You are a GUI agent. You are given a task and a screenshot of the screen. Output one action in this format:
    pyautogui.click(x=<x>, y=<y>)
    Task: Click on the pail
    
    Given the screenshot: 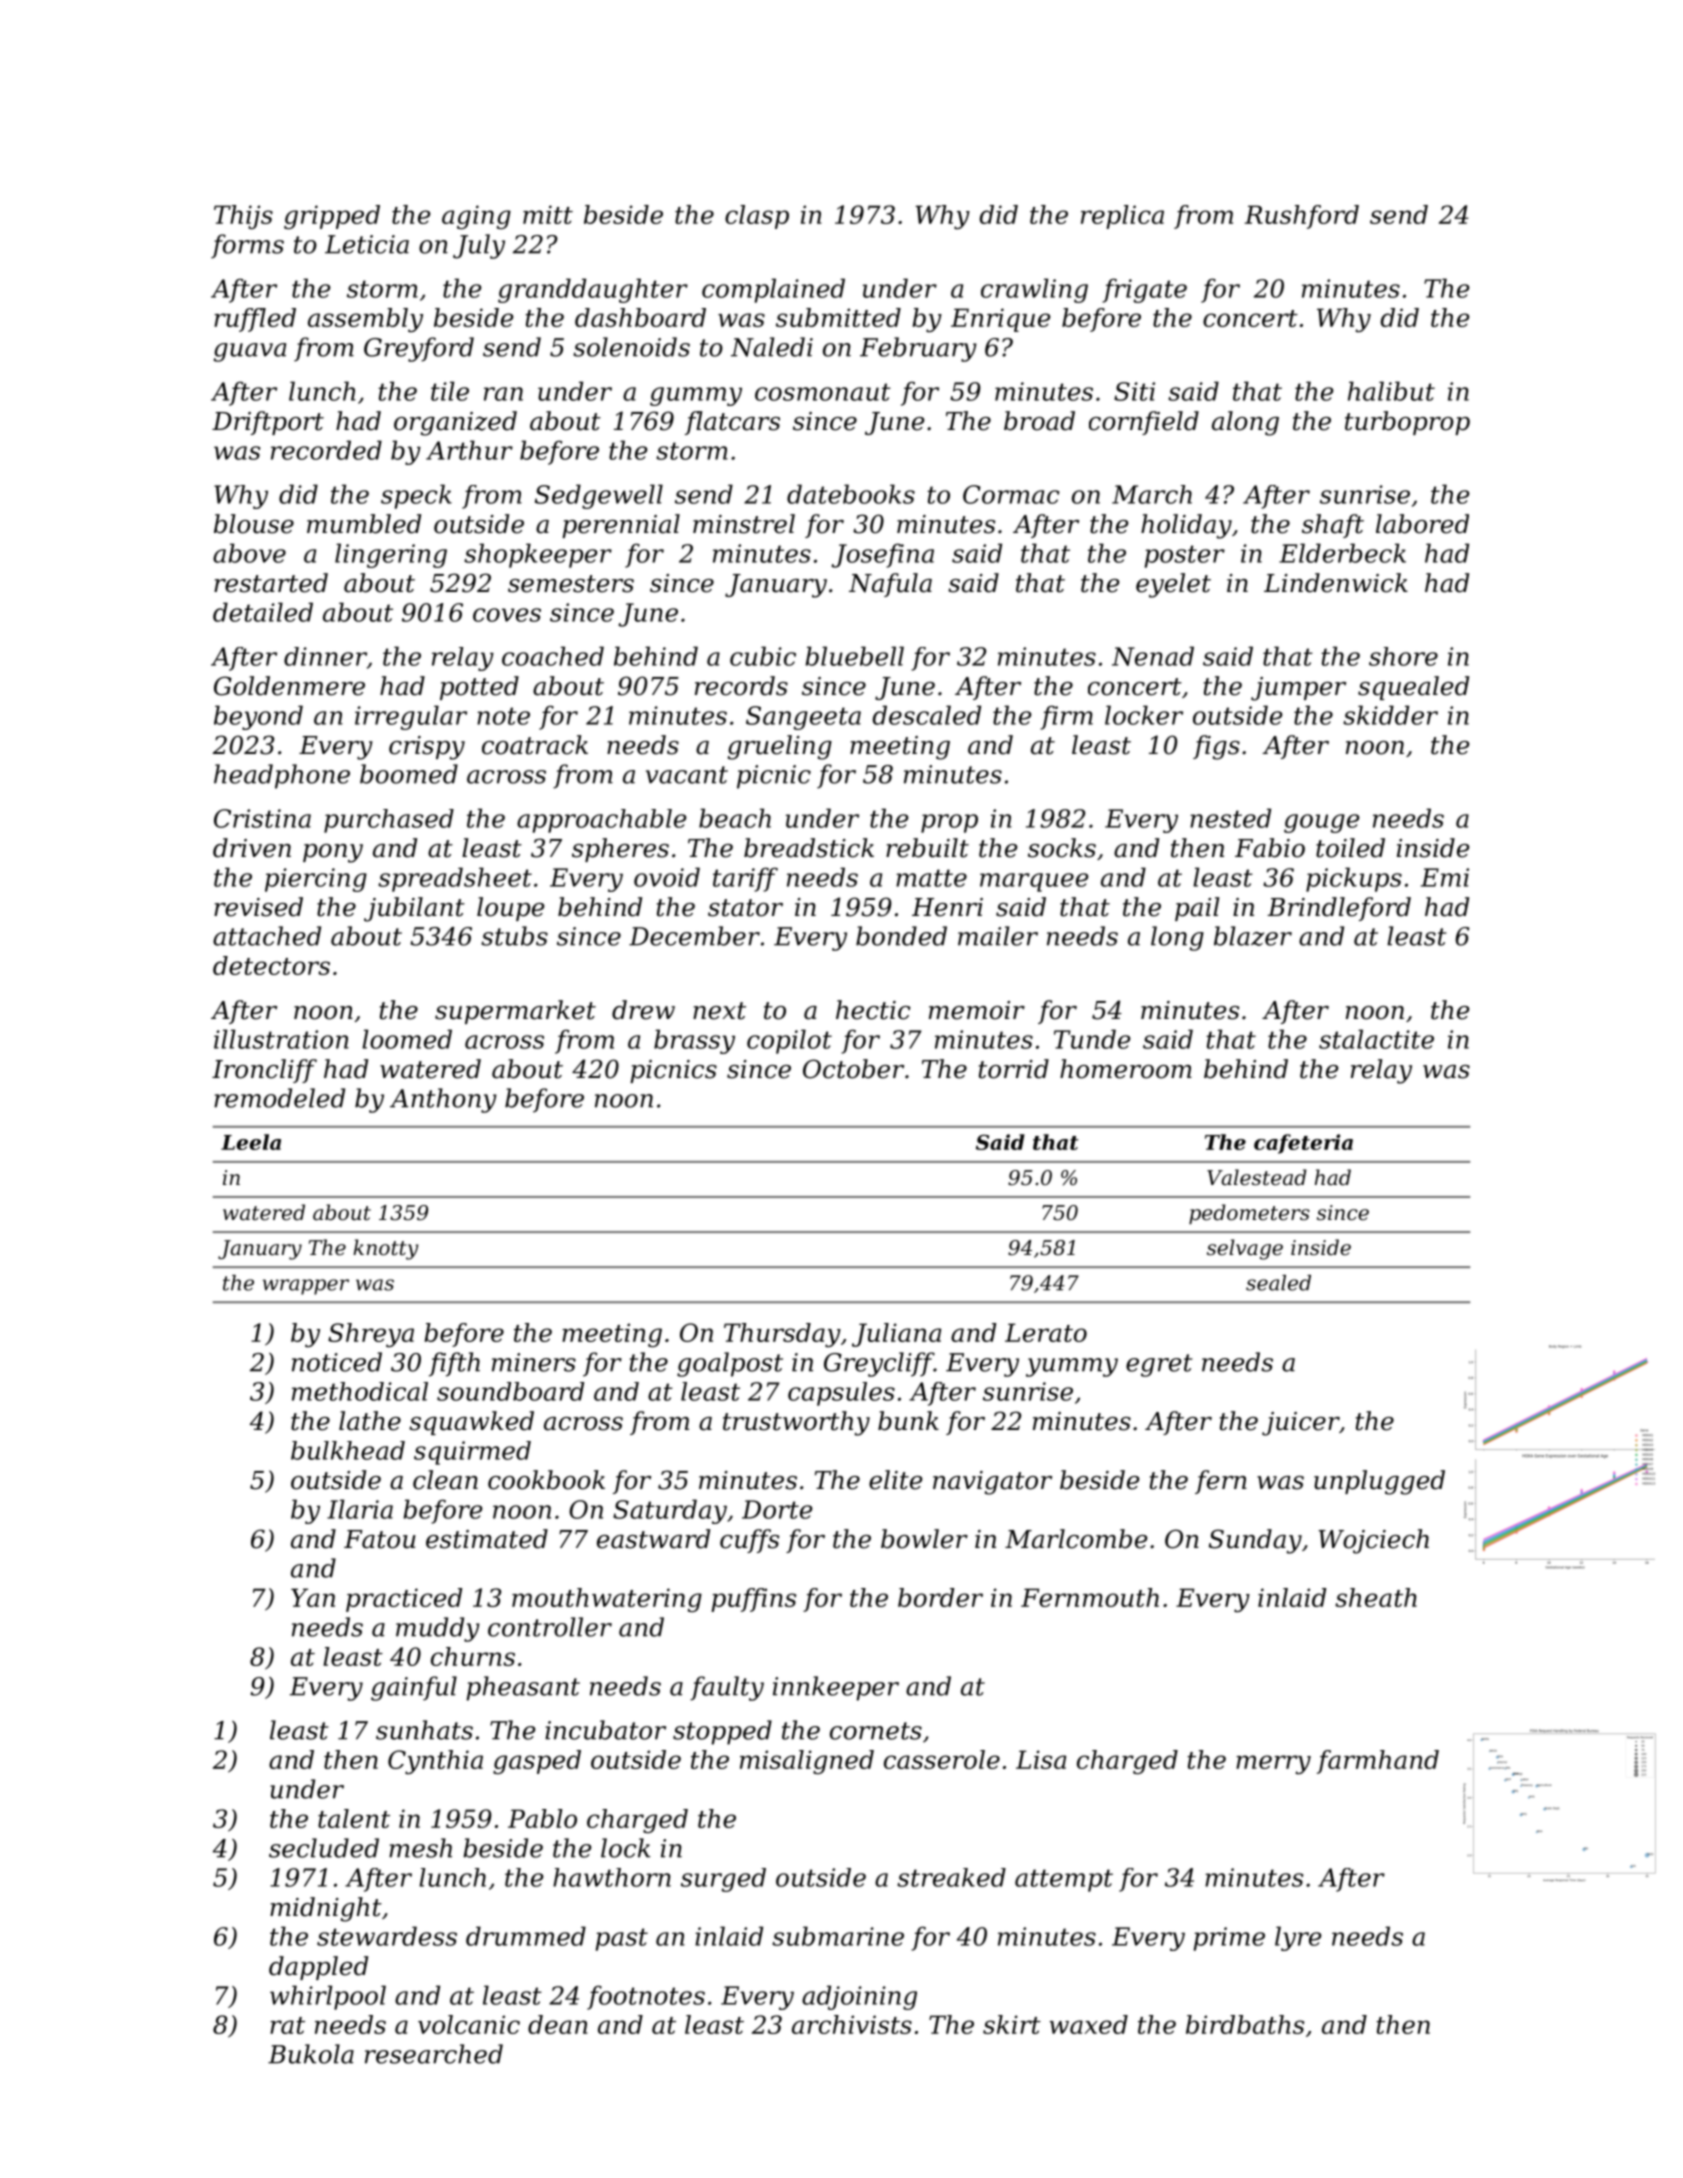 What is the action you would take?
    pyautogui.click(x=1197, y=909)
